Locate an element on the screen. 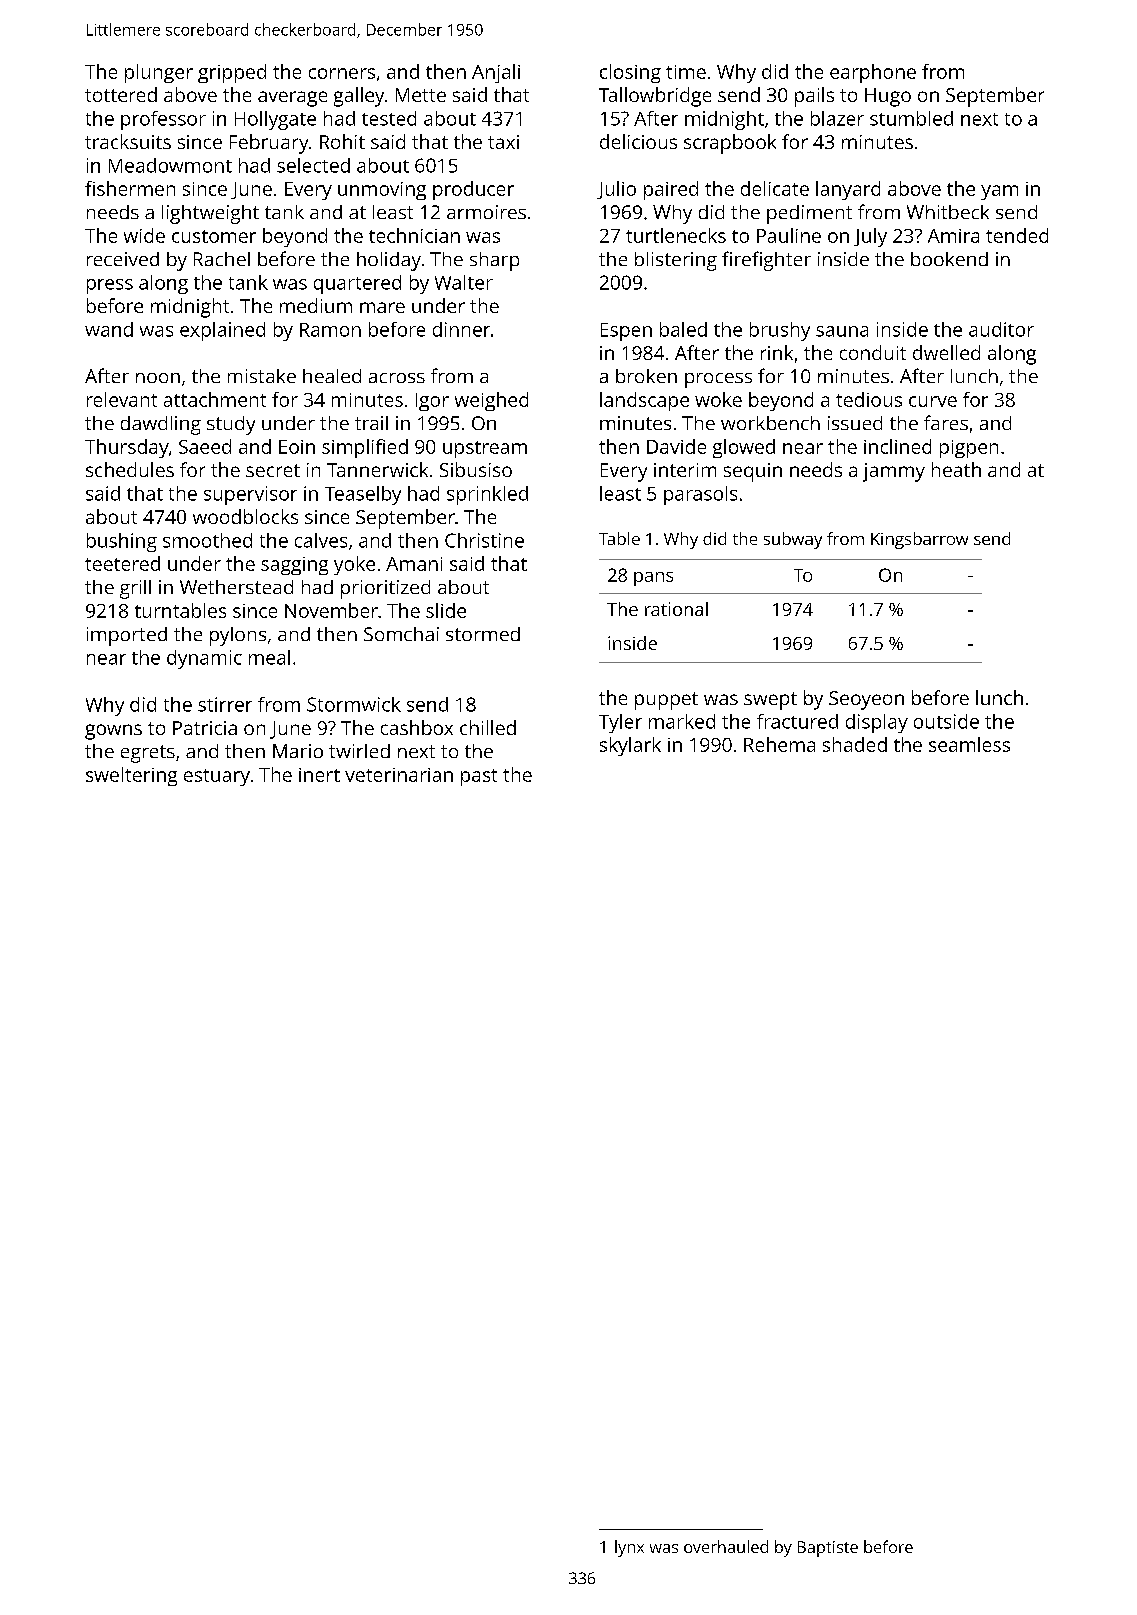 This screenshot has width=1137, height=1615. Julio is located at coordinates (616, 190).
